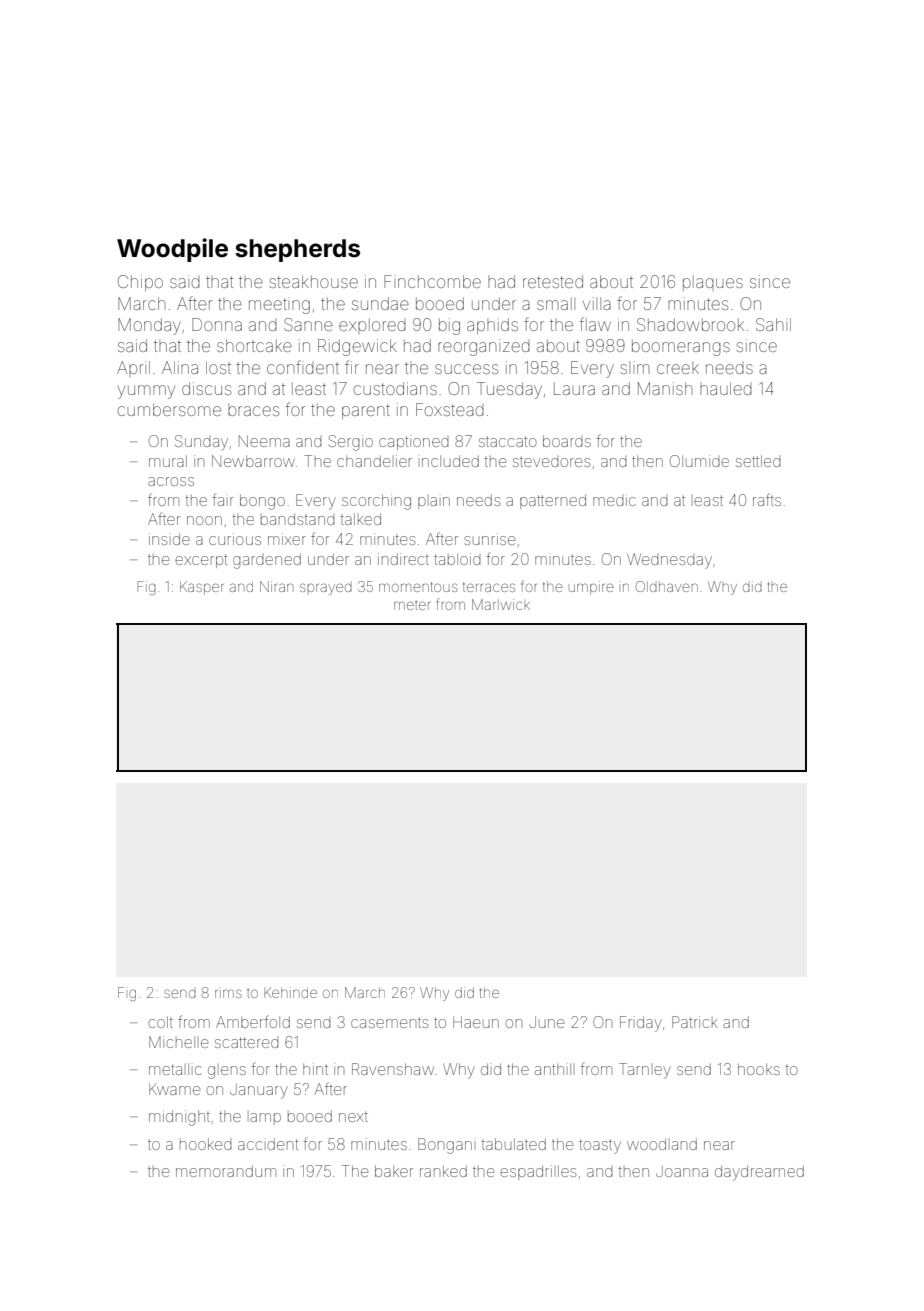  I want to click on medic, so click(614, 500).
